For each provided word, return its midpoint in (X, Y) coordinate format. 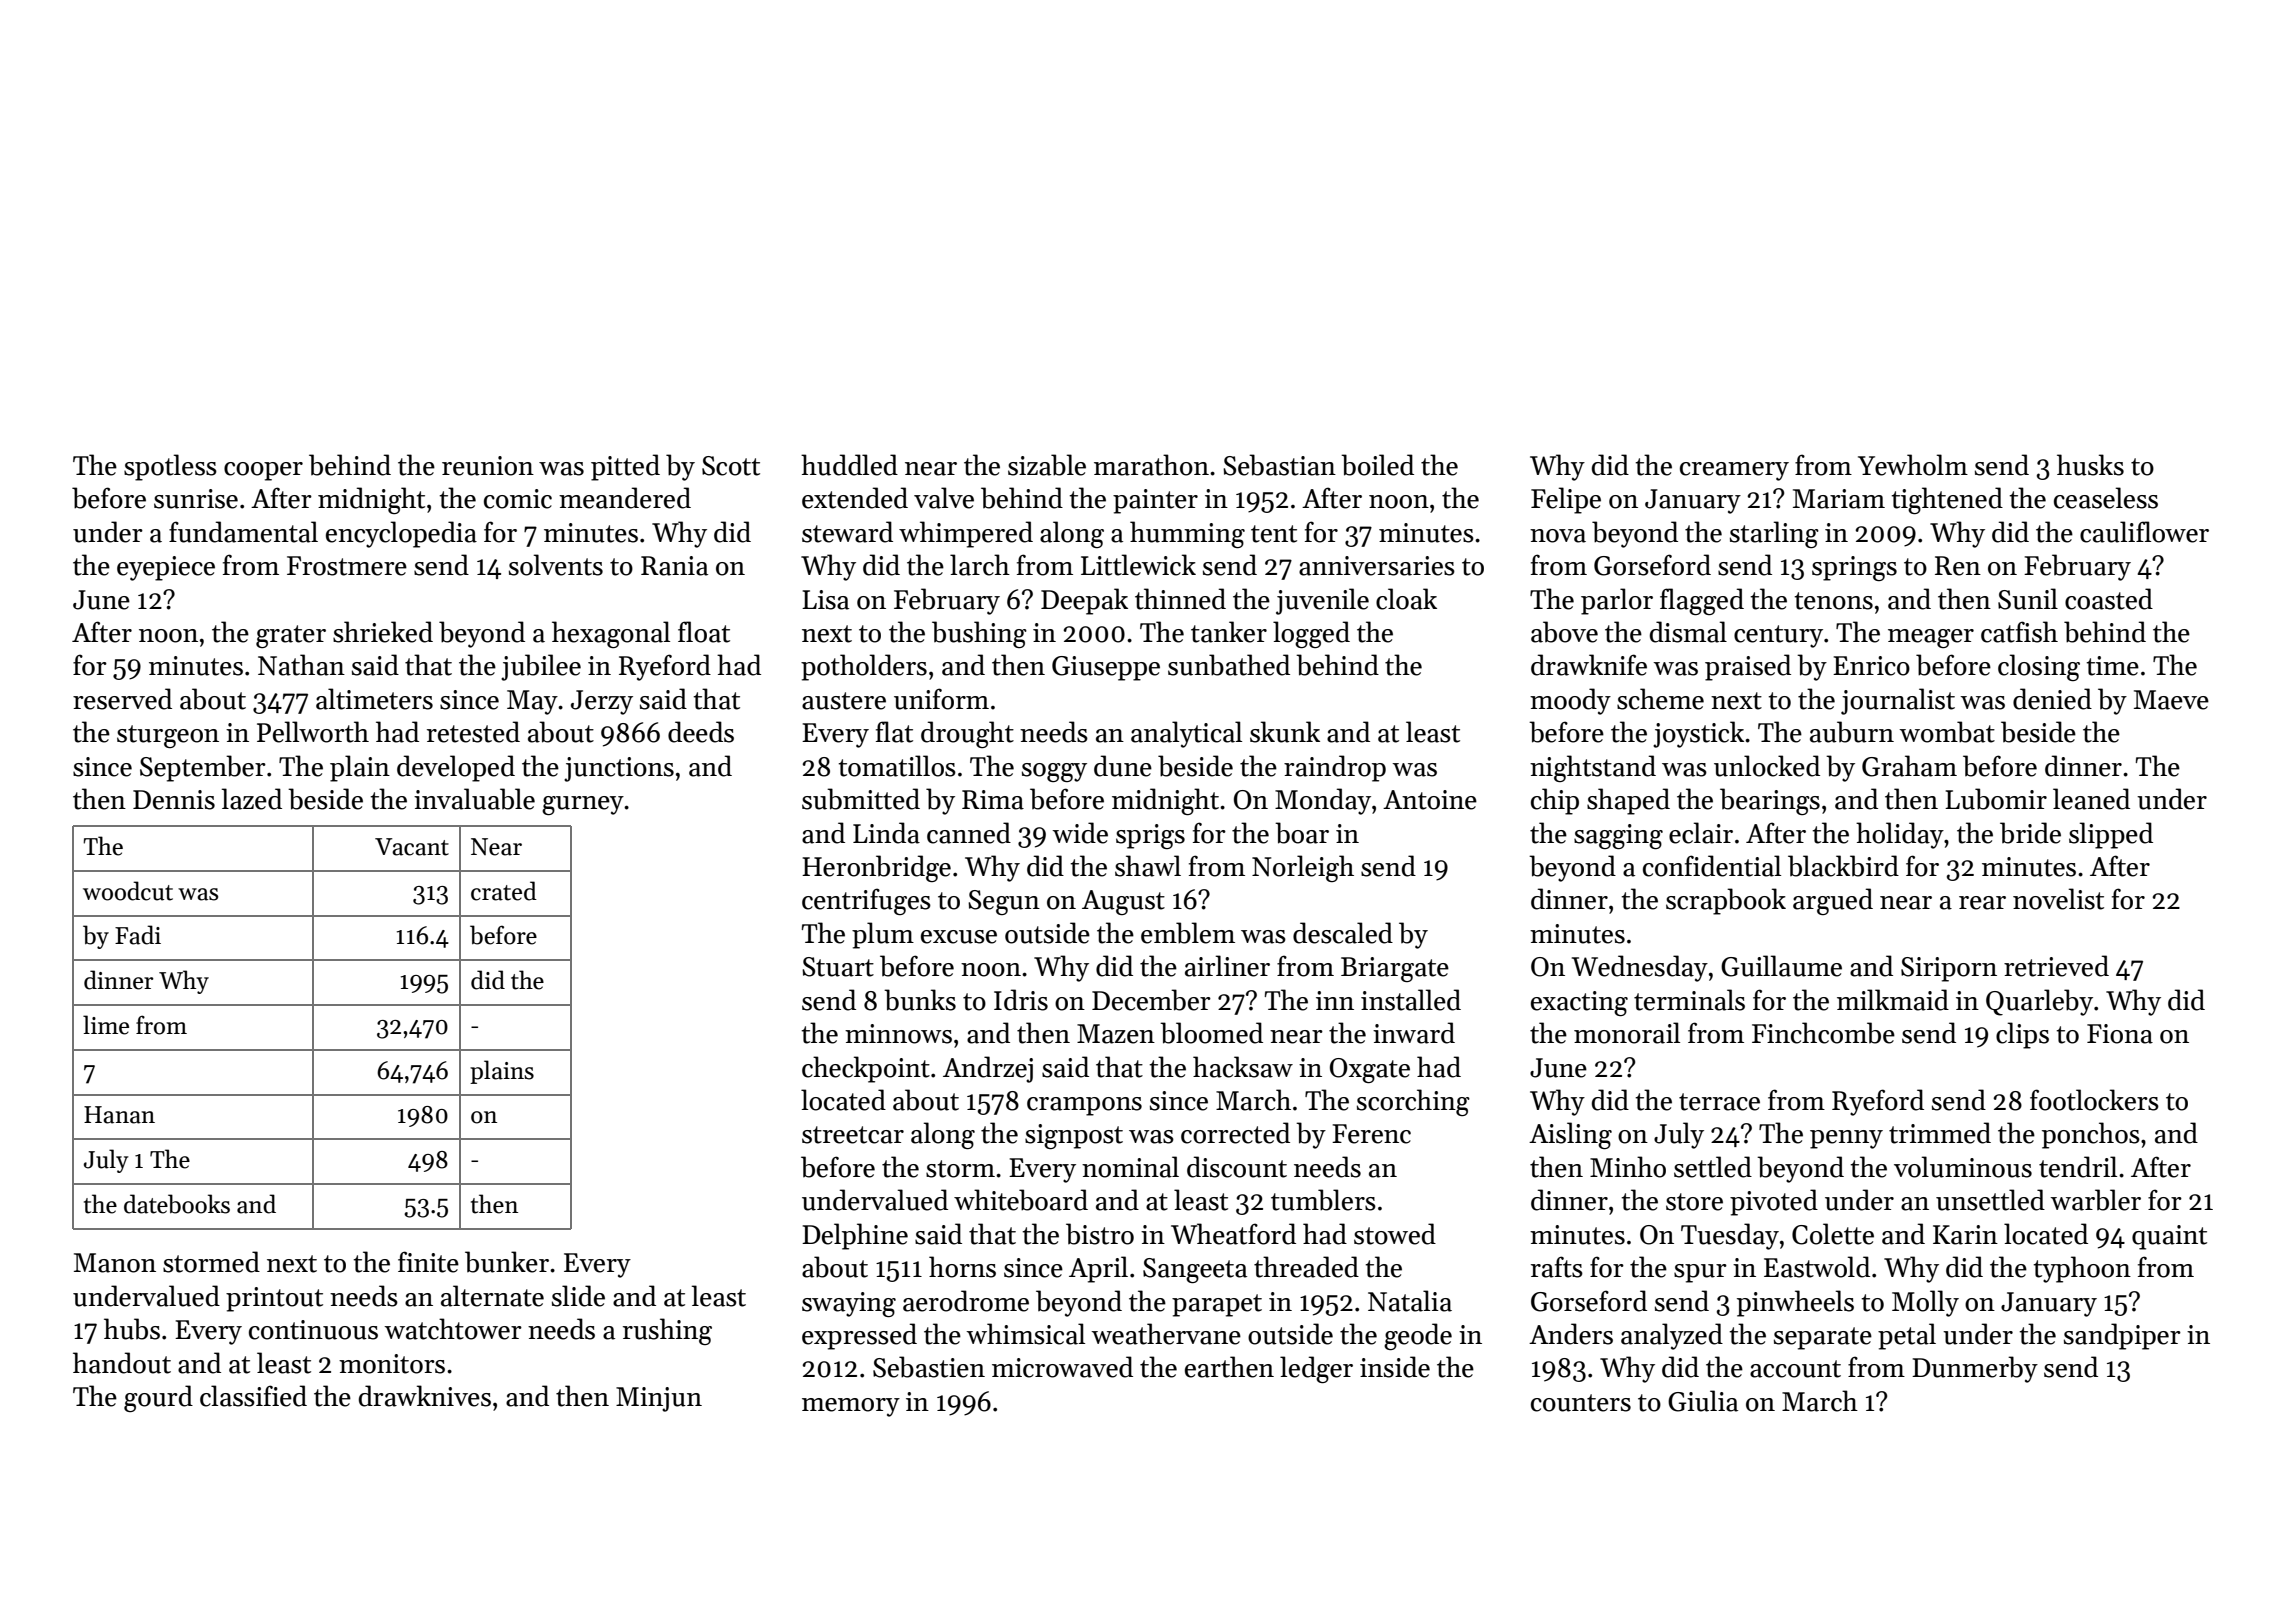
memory (851, 1407)
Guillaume (1781, 966)
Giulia (1703, 1401)
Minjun (659, 1399)
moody (1570, 701)
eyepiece (166, 568)
